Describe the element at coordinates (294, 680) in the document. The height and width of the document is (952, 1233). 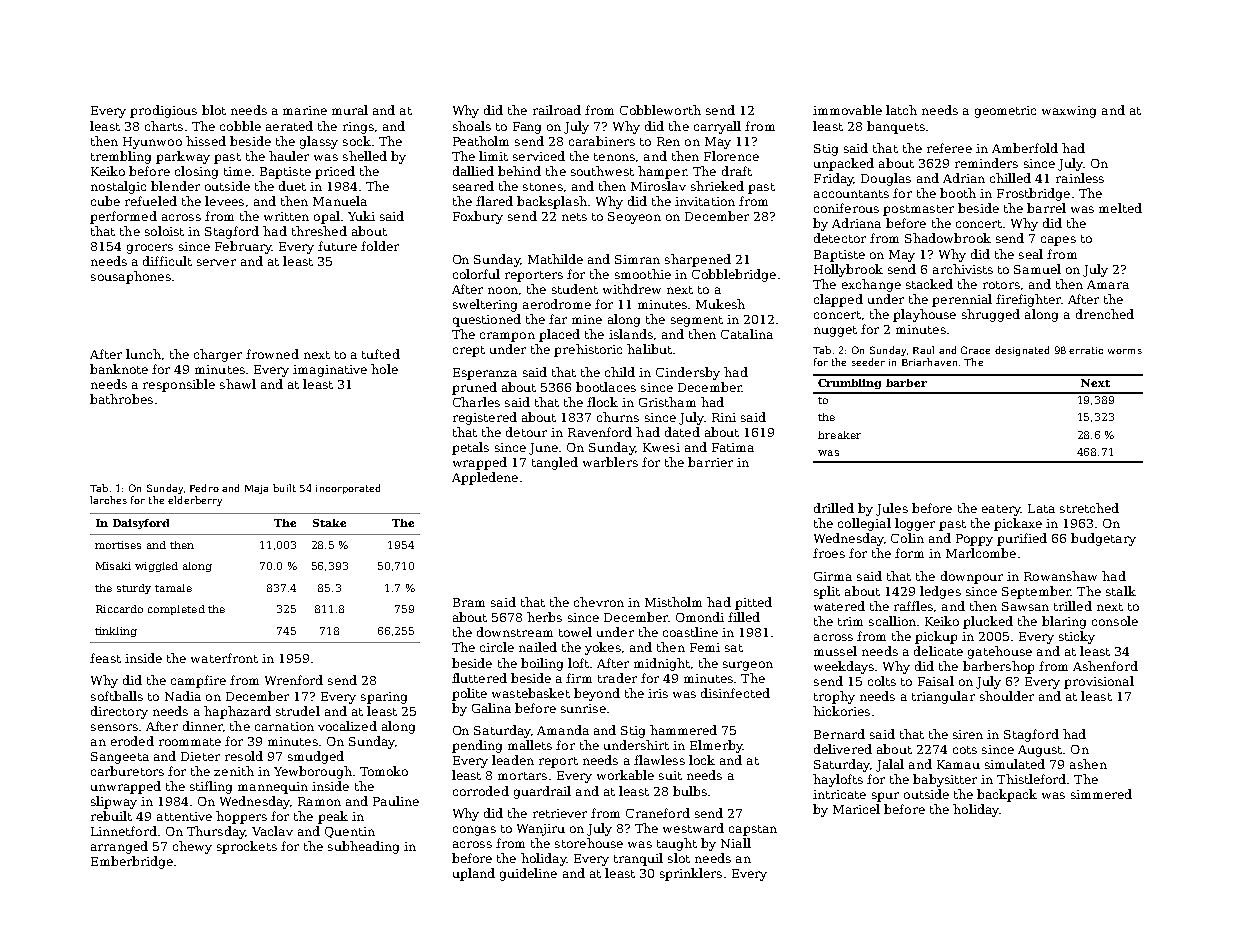
I see `Wrenford` at that location.
